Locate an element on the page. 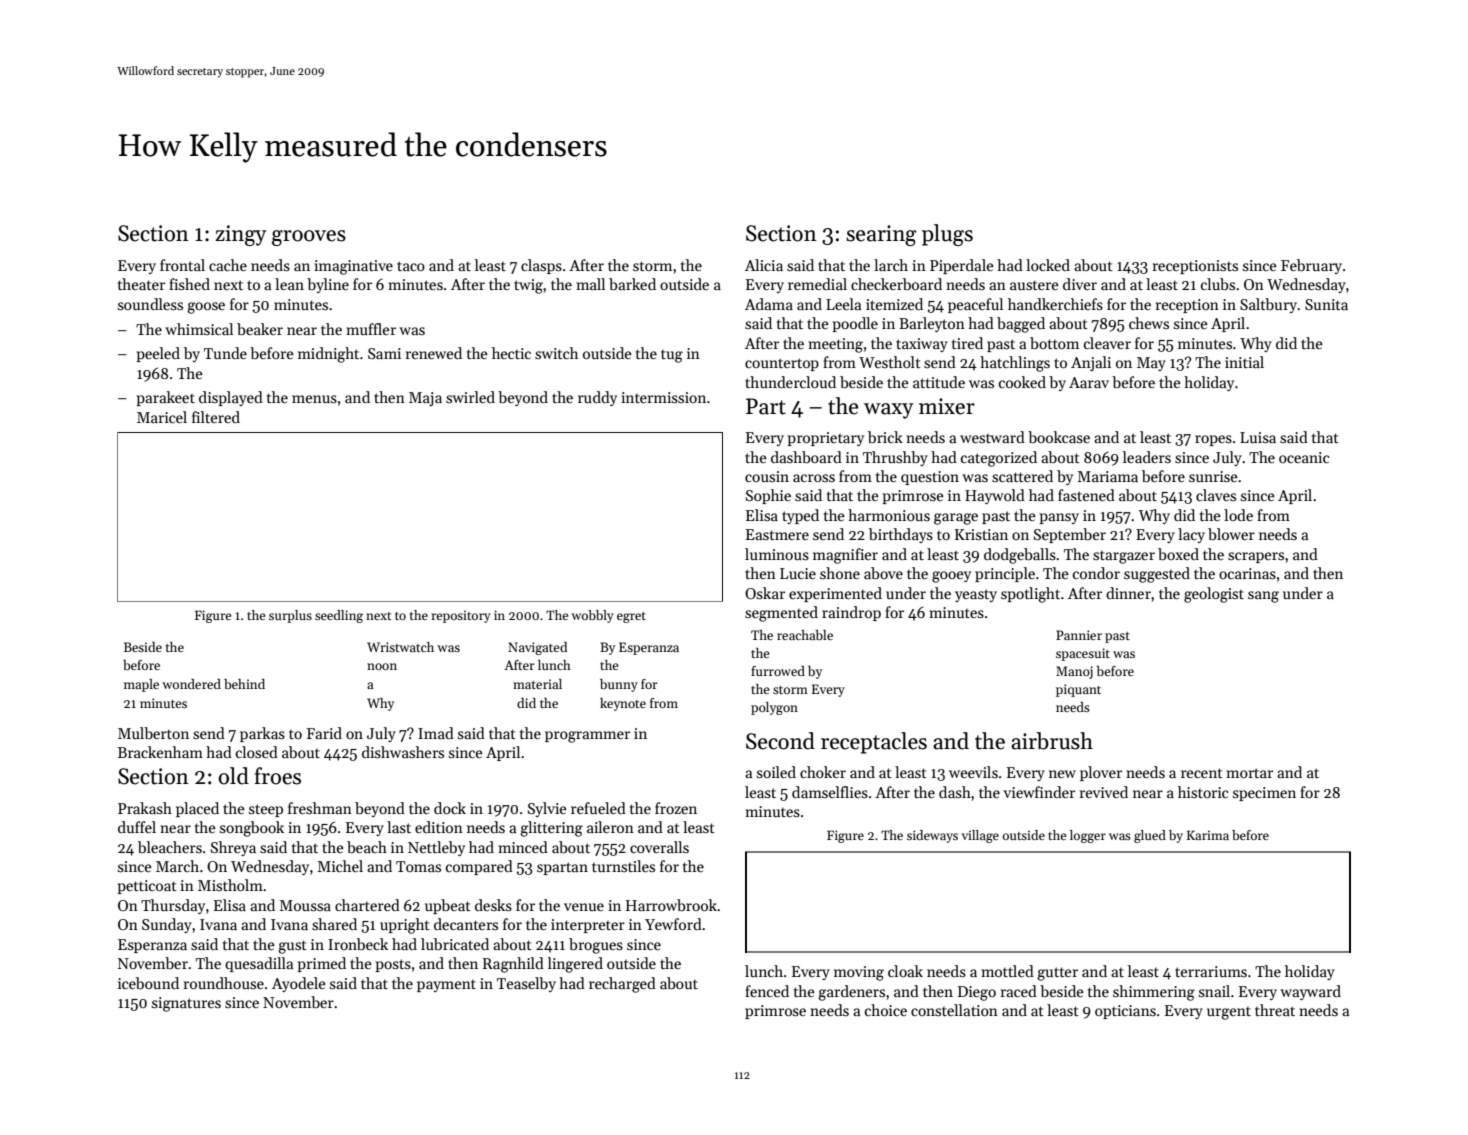 The height and width of the page is (1135, 1468). icebound is located at coordinates (148, 983).
